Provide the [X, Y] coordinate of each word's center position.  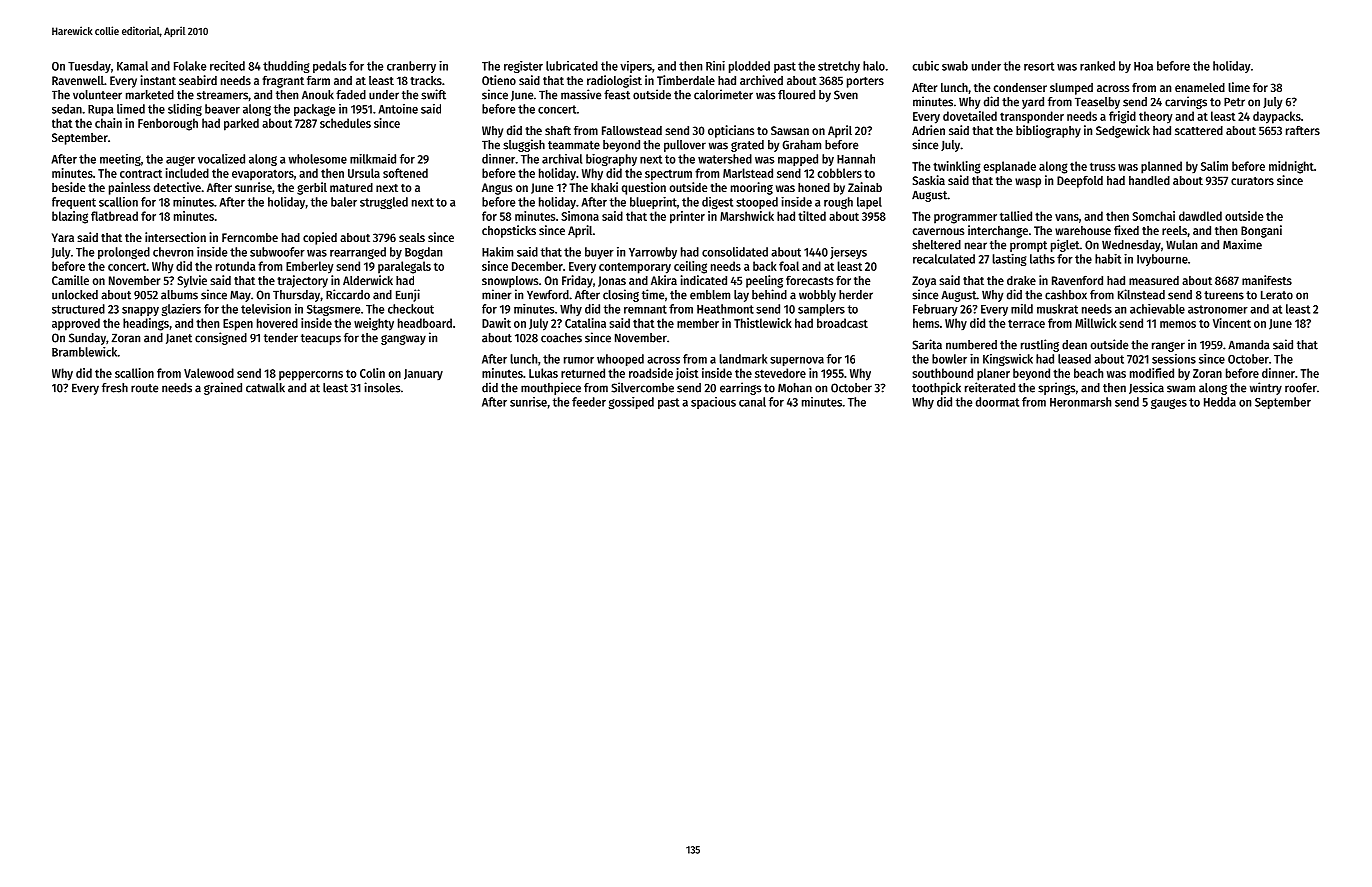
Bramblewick [84, 352]
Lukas [543, 373]
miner [497, 294]
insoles [382, 387]
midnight [1291, 167]
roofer [1301, 388]
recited [227, 66]
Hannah [856, 159]
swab [955, 66]
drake [1021, 280]
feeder [589, 402]
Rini [715, 66]
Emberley [310, 267]
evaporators [263, 175]
